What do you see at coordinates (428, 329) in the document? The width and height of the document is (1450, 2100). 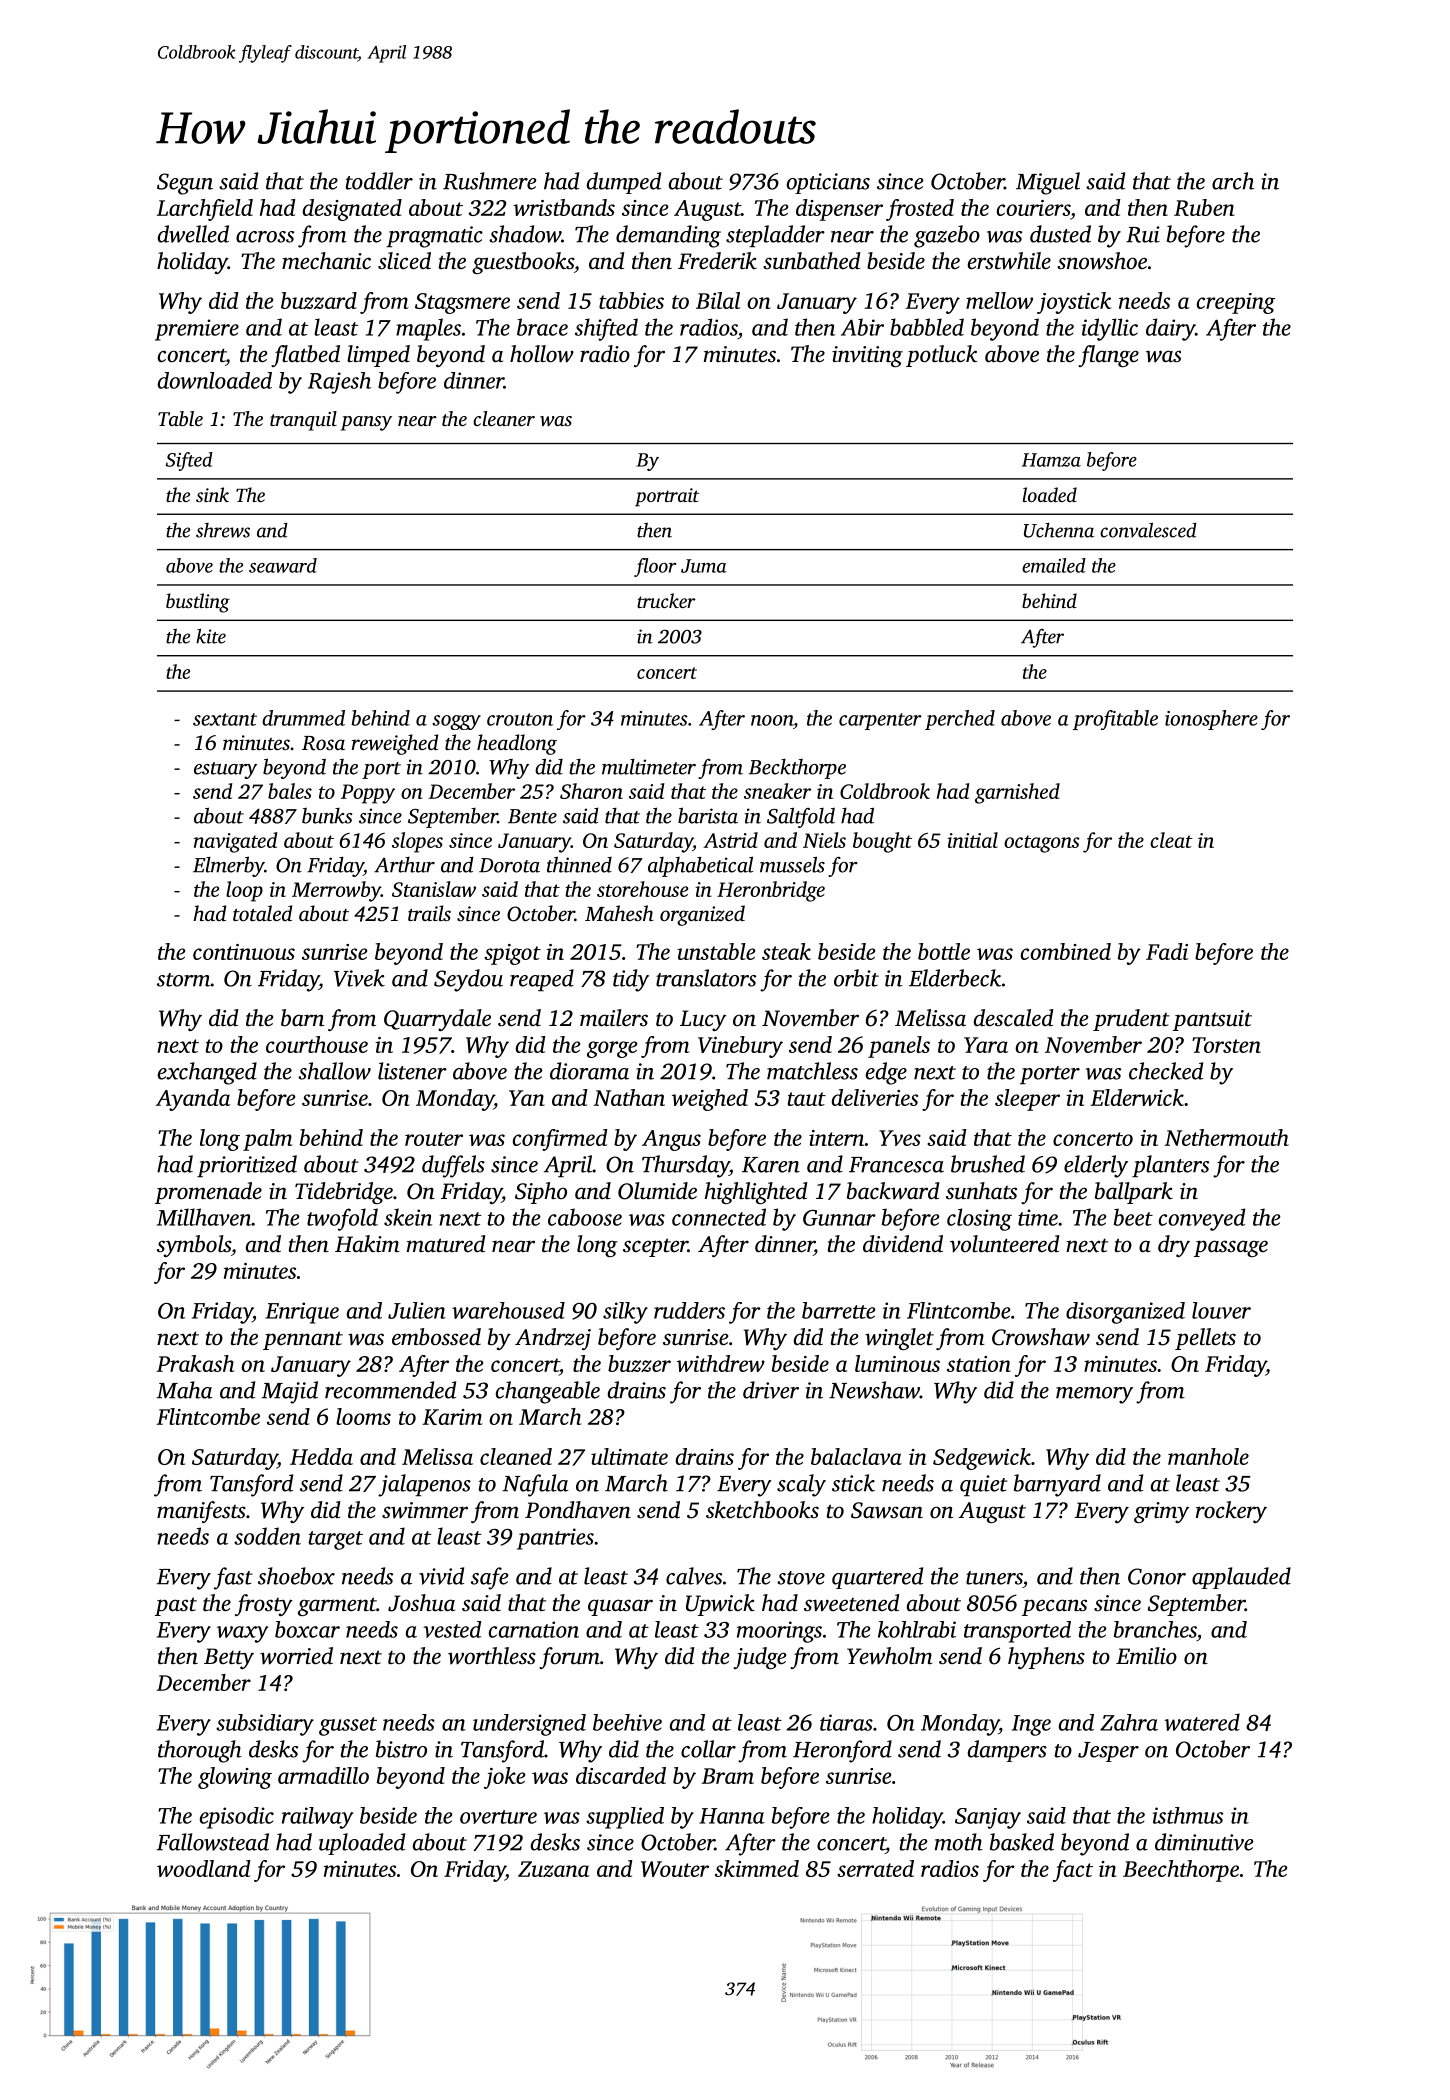 I see `maples` at bounding box center [428, 329].
